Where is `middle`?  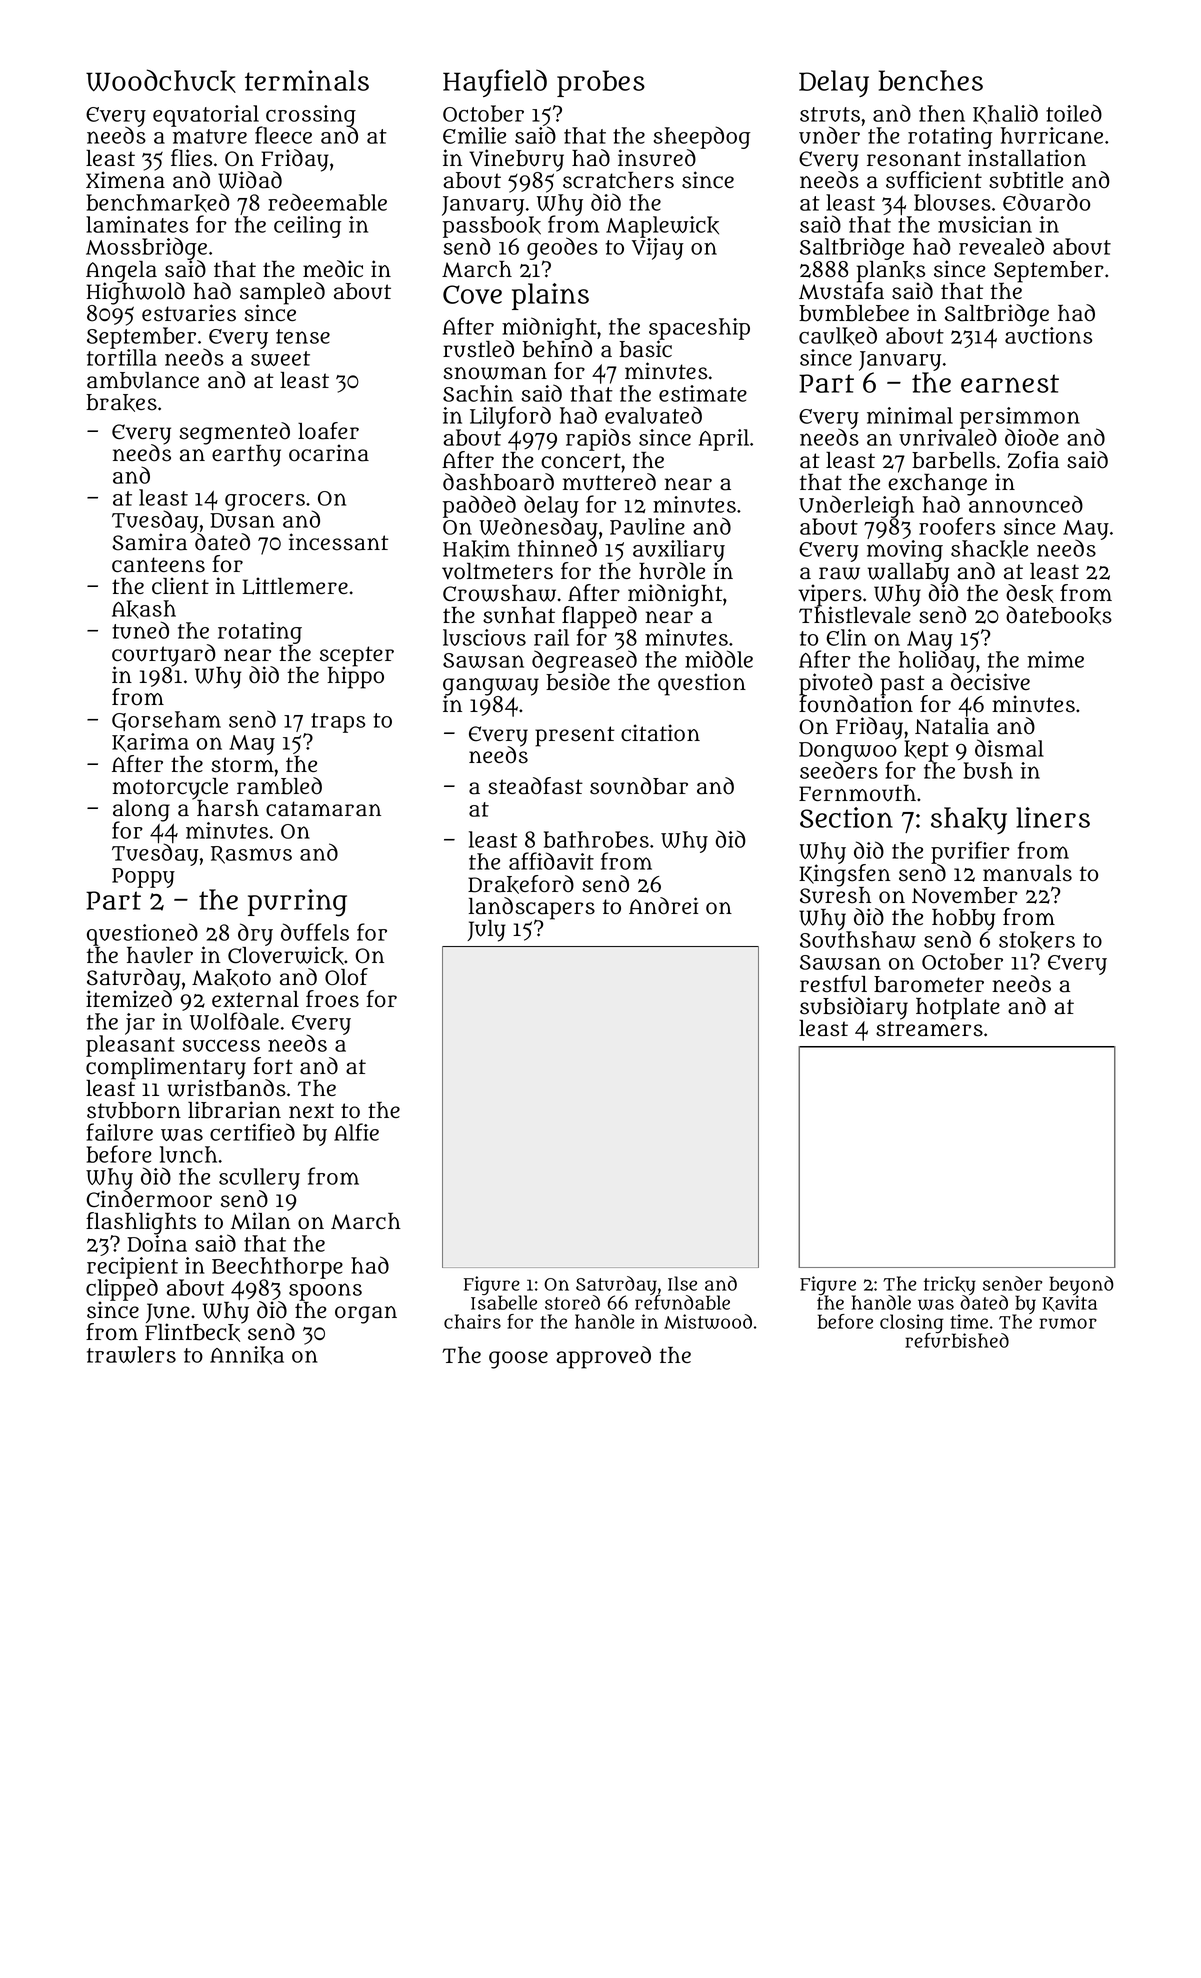
middle is located at coordinates (719, 659).
